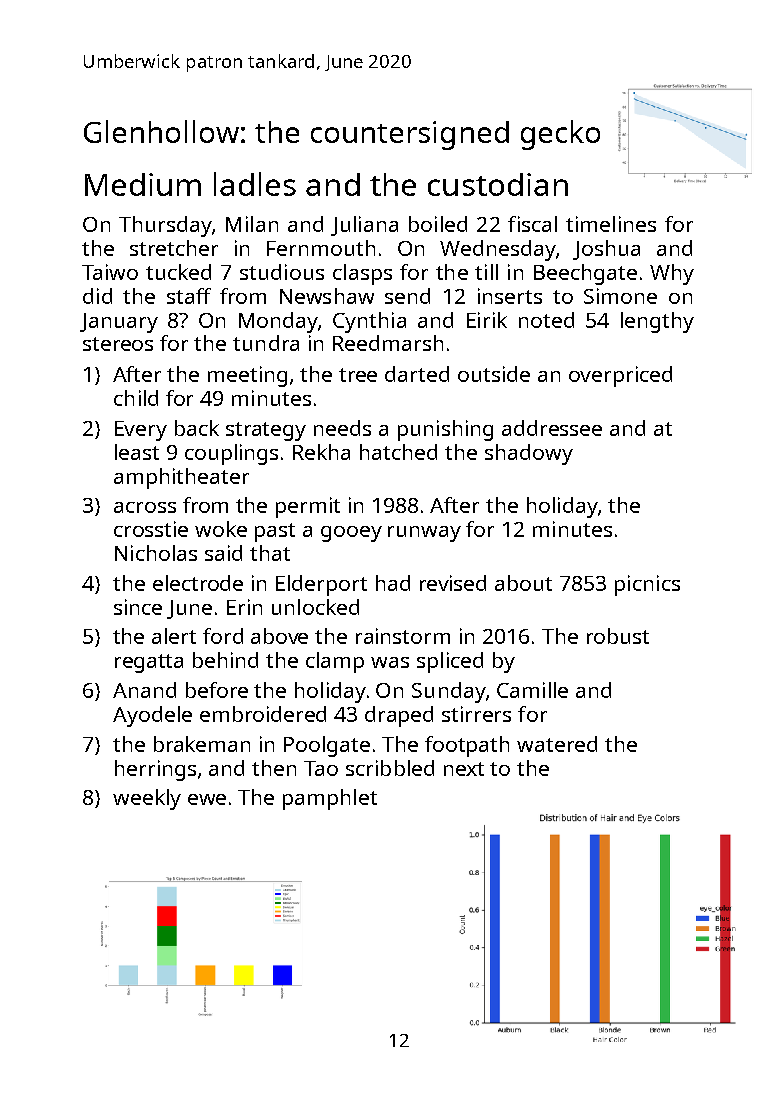 The height and width of the image is (1101, 776). Describe the element at coordinates (647, 585) in the image. I see `picnics` at that location.
